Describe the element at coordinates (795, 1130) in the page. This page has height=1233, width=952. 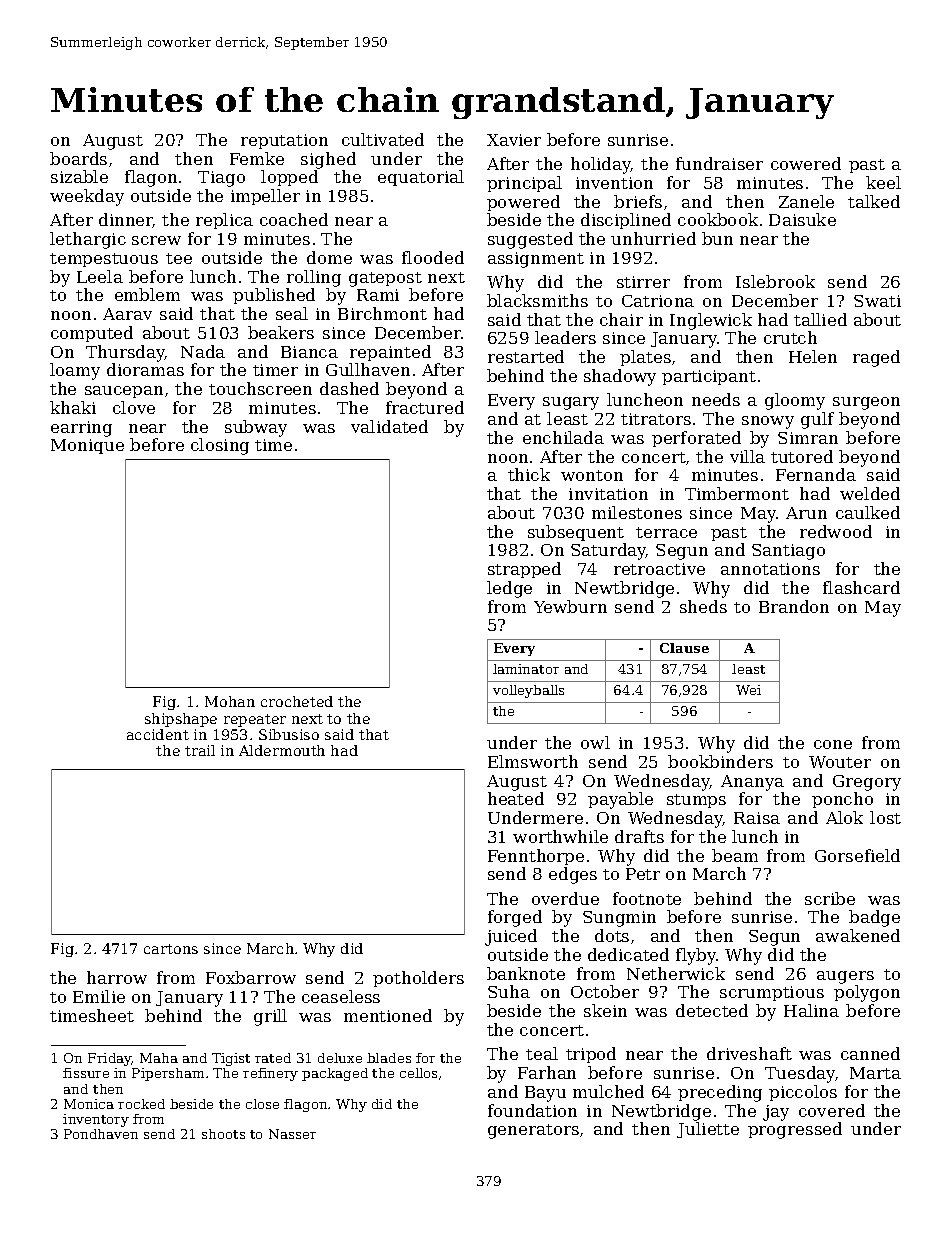
I see `progressed` at that location.
